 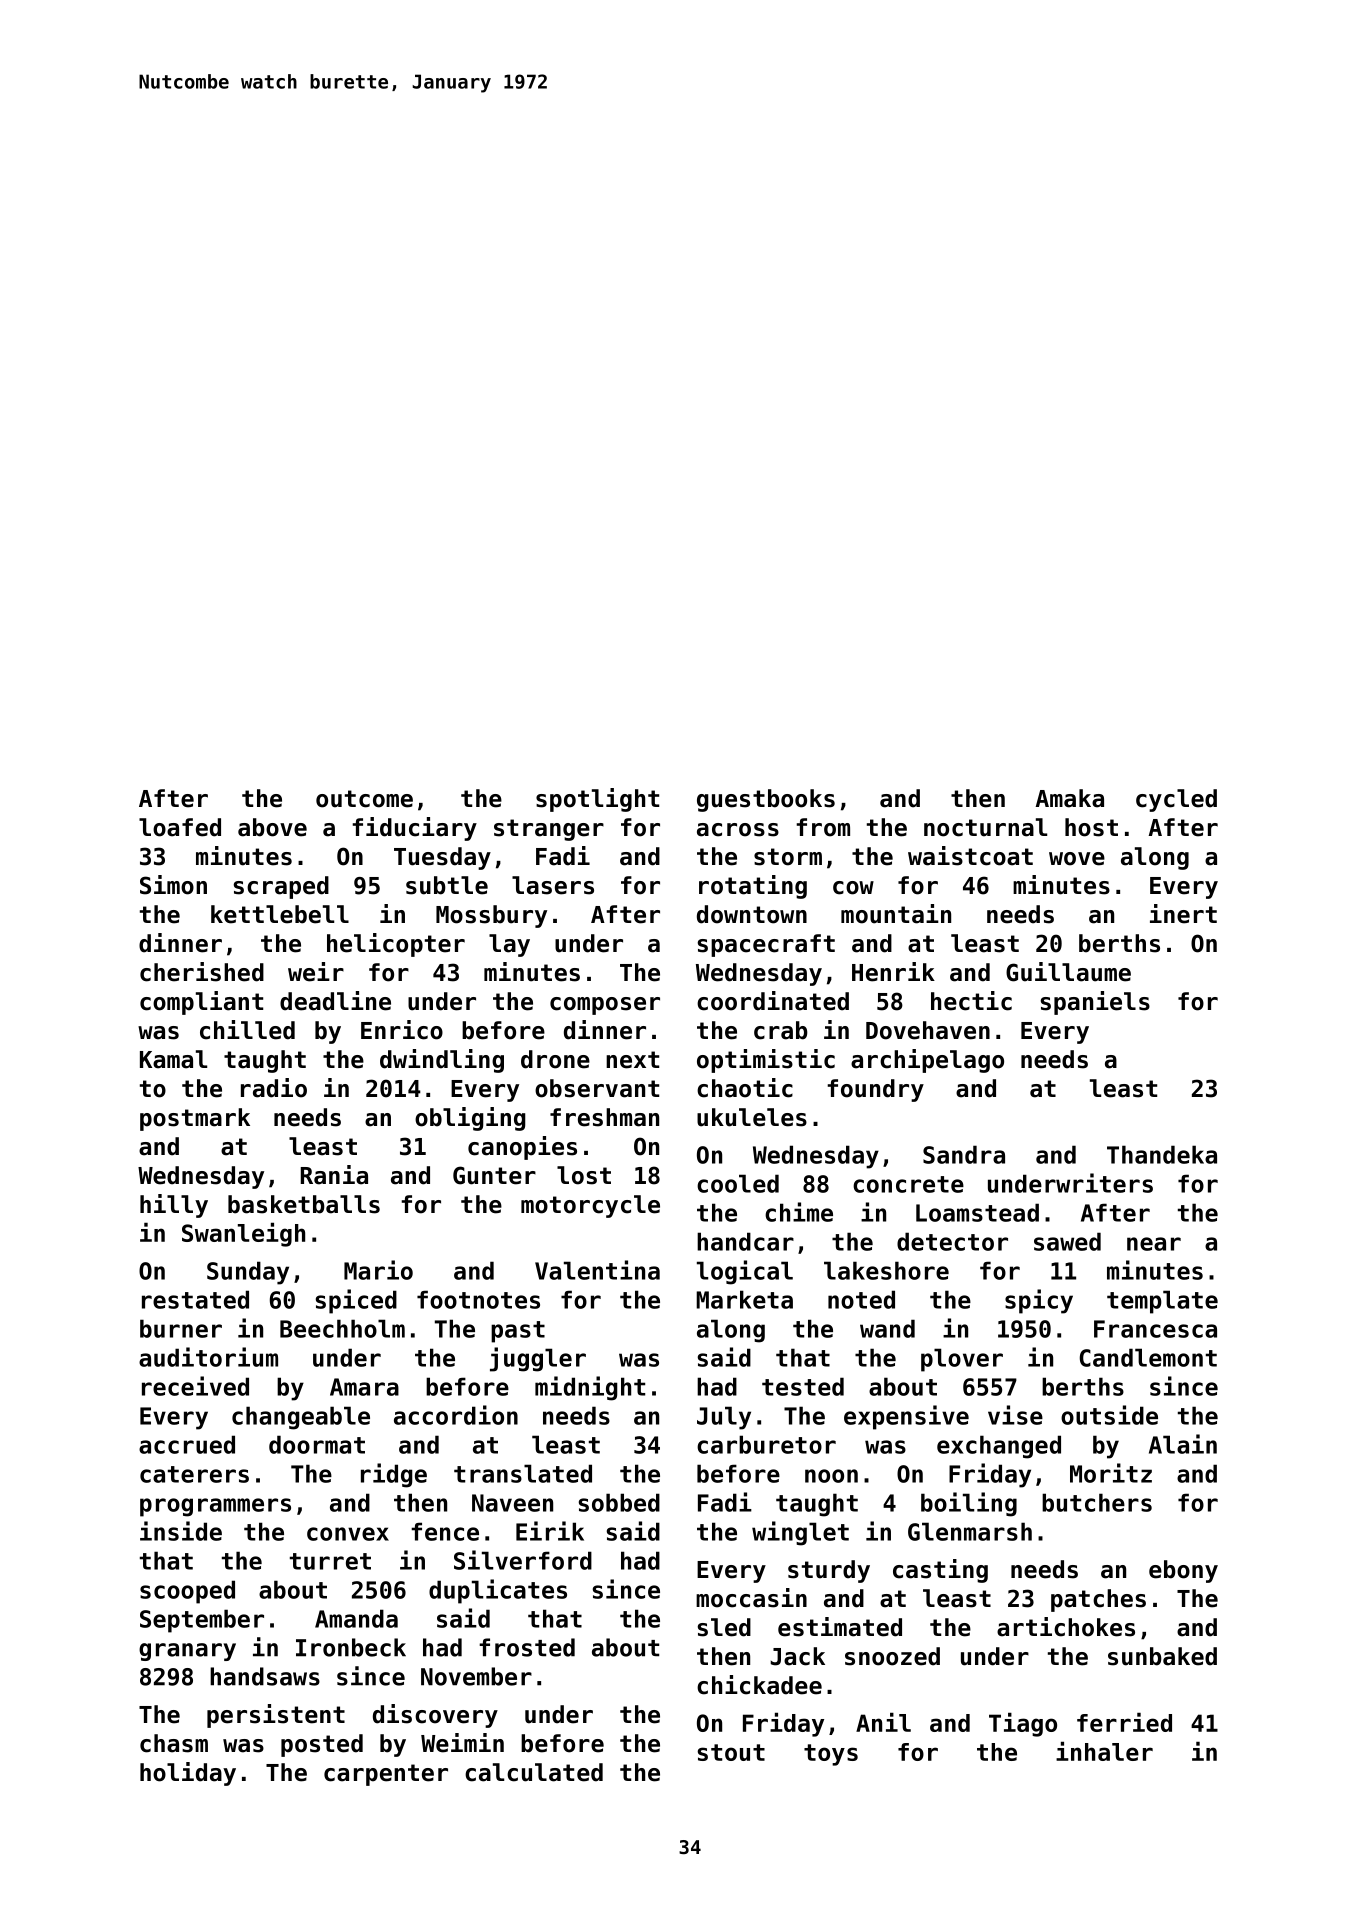 I want to click on radio, so click(x=274, y=1088).
